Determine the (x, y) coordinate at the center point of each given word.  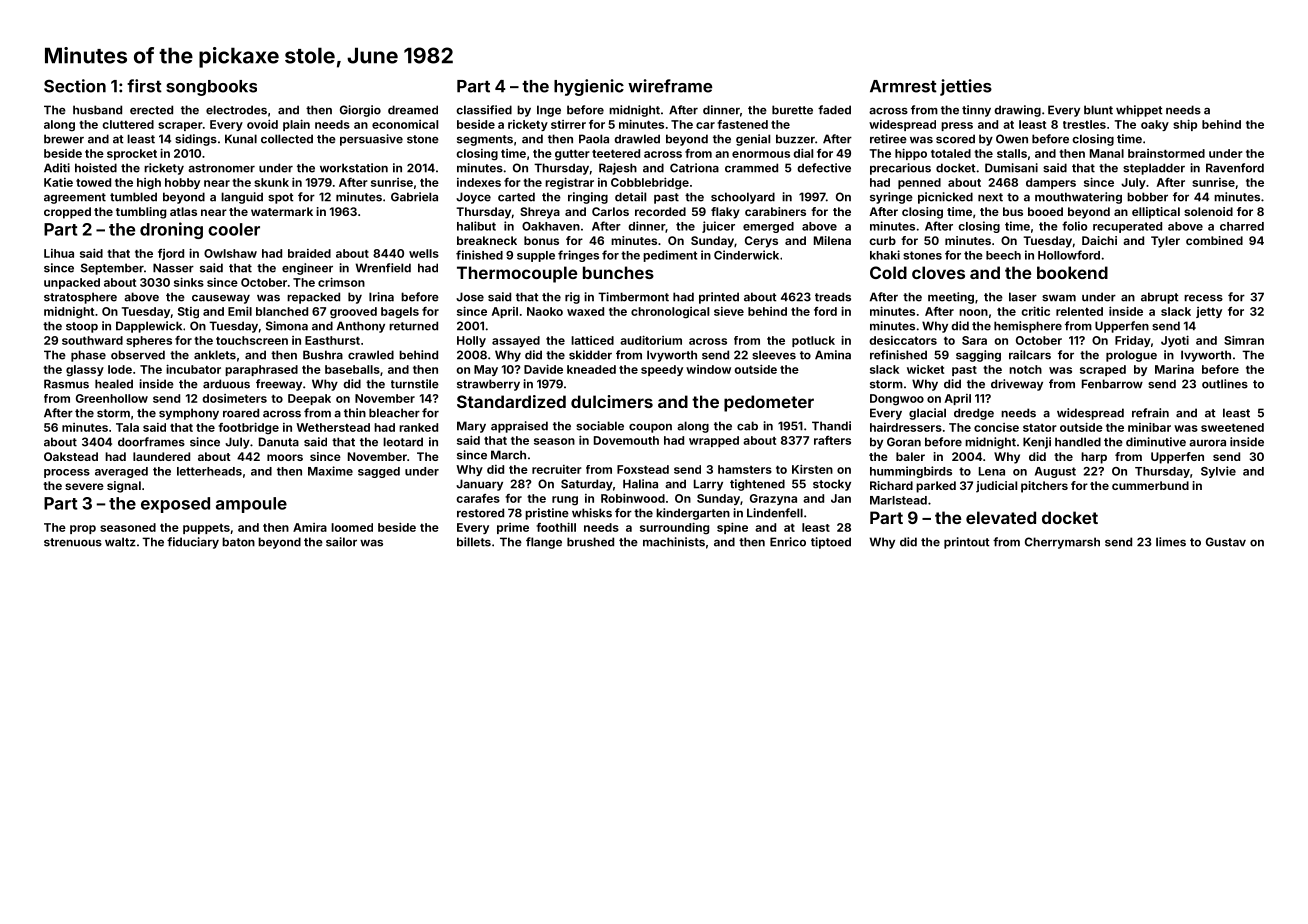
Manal (1107, 153)
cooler (234, 229)
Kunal (241, 139)
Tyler (1165, 242)
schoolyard (743, 198)
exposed (175, 505)
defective (824, 168)
